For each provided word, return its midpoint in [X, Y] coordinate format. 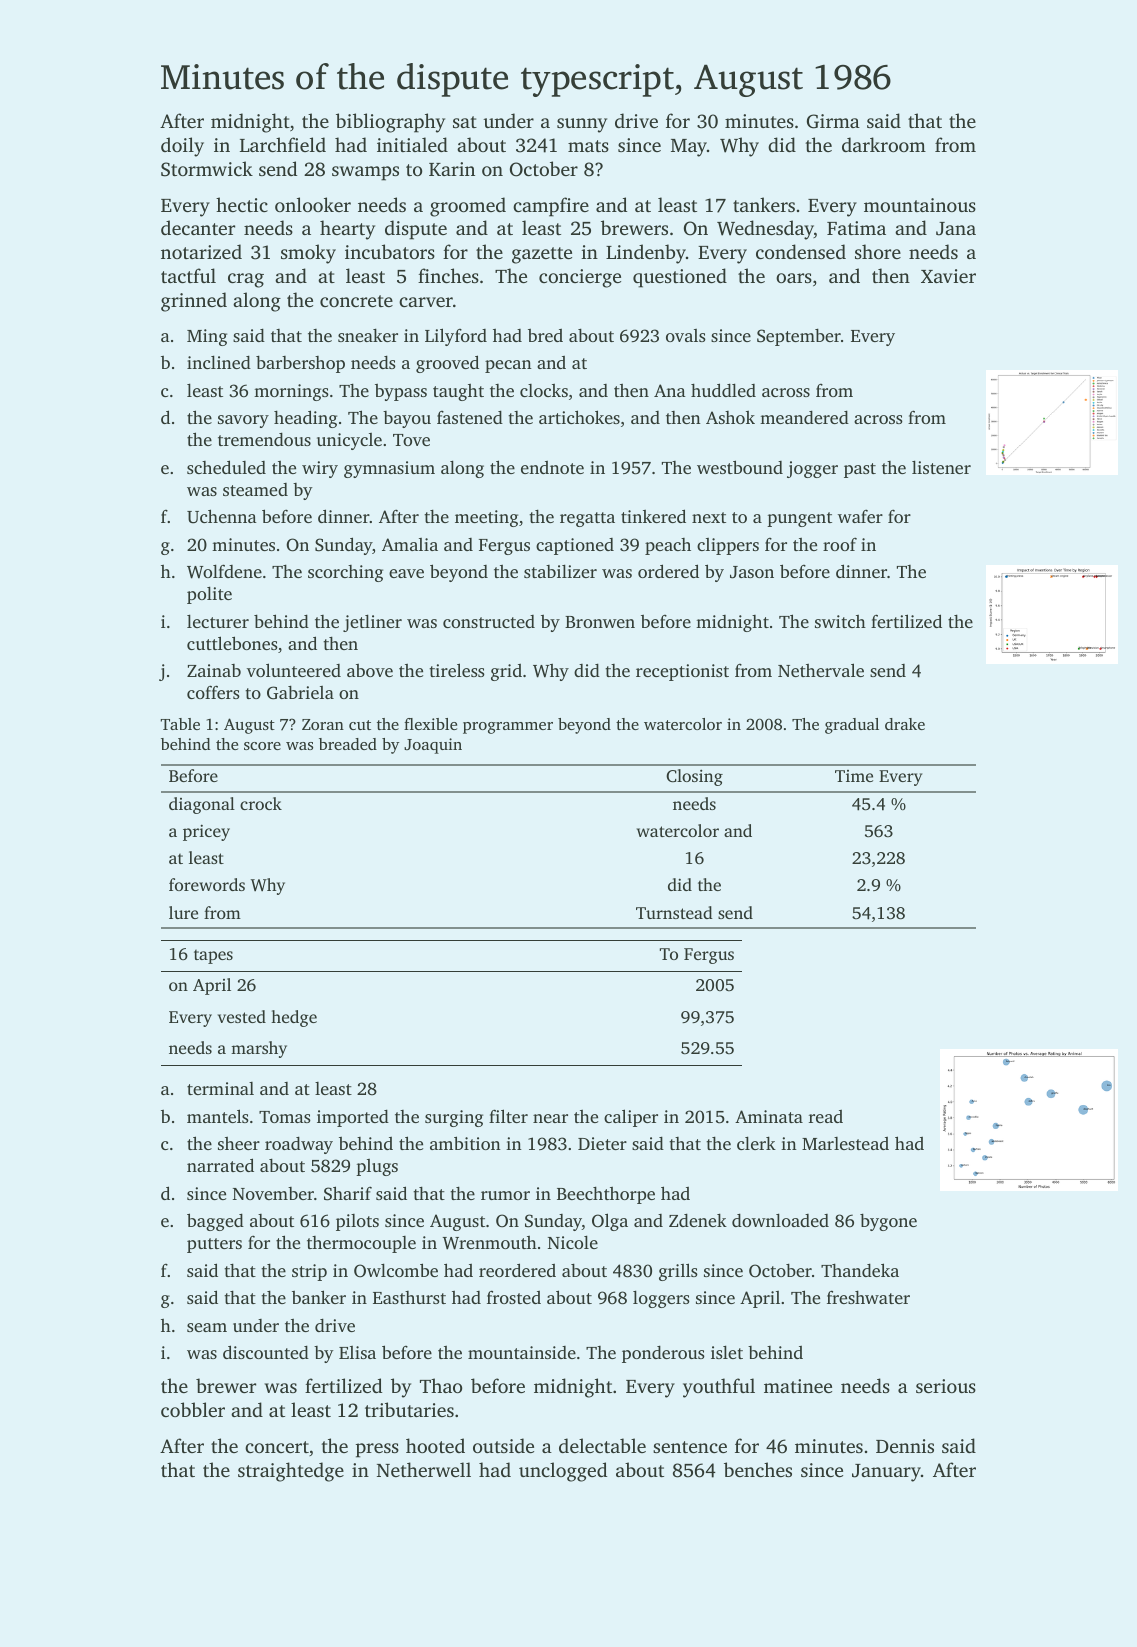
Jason [752, 572]
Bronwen [600, 622]
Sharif [348, 1193]
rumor [505, 1195]
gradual [852, 726]
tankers [764, 204]
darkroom [884, 144]
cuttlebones [232, 643]
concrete [356, 301]
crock [261, 803]
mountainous [920, 205]
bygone [888, 1222]
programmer [508, 728]
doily [182, 147]
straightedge [291, 1472]
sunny [582, 125]
